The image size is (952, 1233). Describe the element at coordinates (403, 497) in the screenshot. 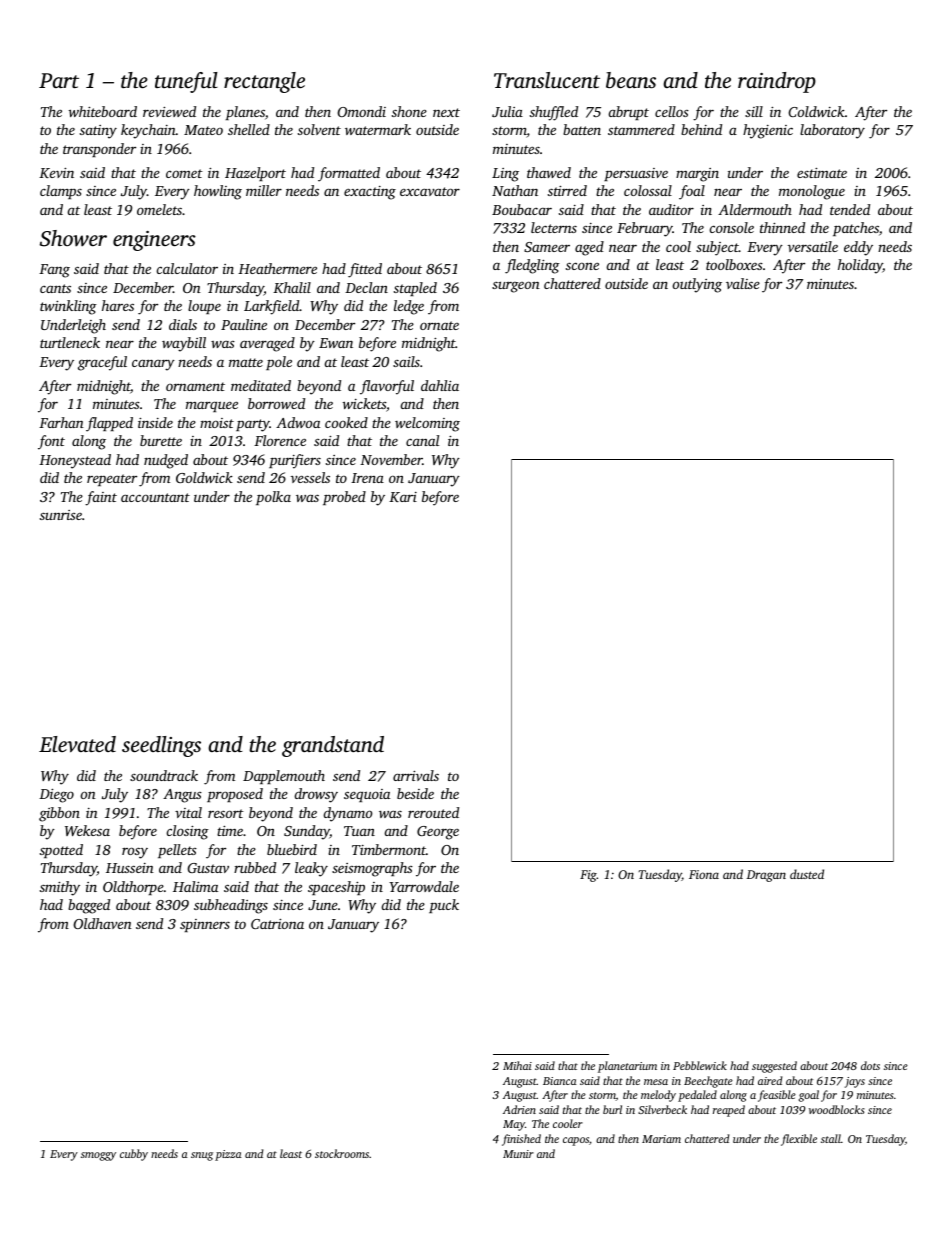

I see `Kari` at that location.
